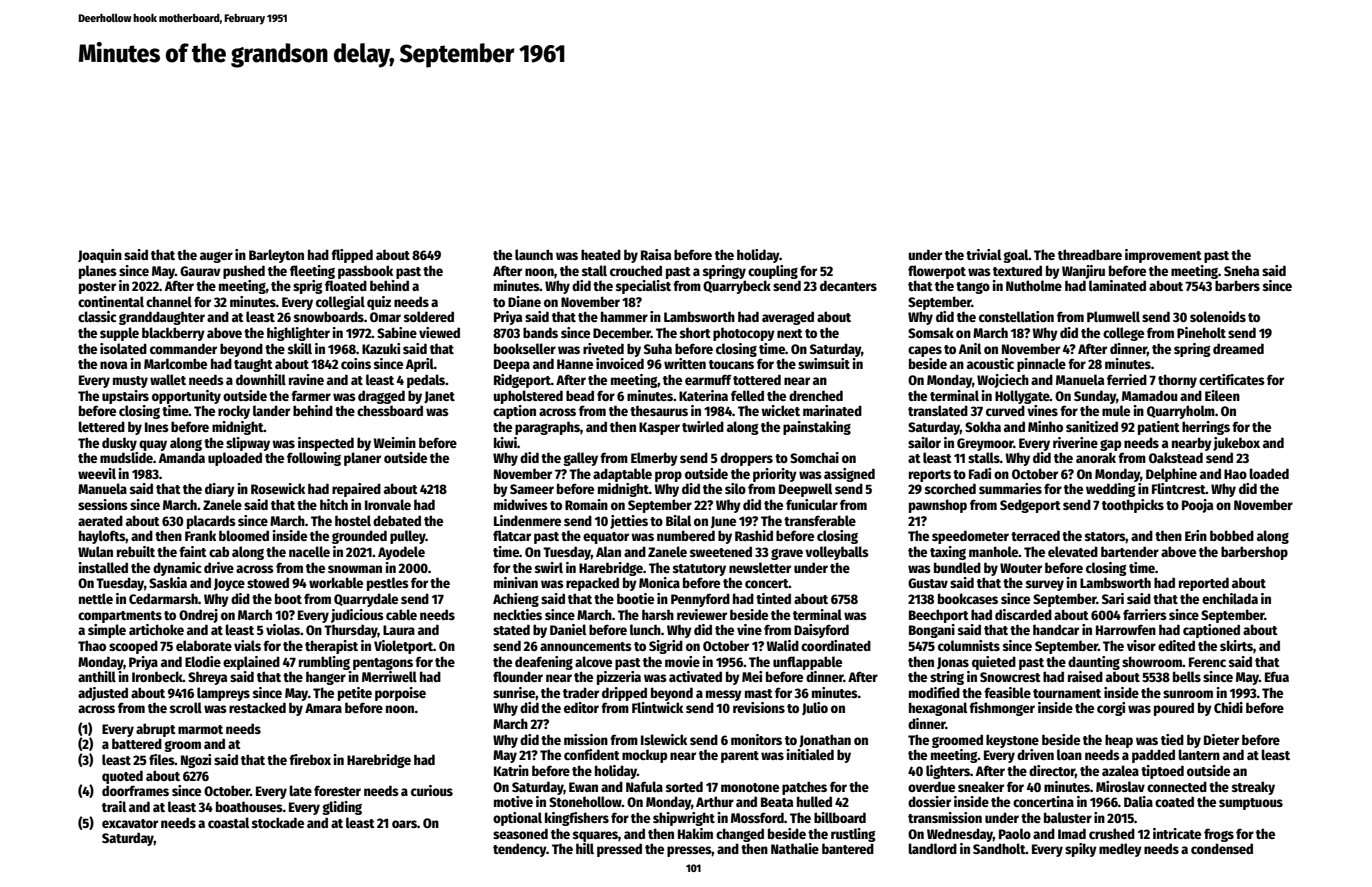 The image size is (1372, 887). Describe the element at coordinates (540, 332) in the screenshot. I see `bands` at that location.
